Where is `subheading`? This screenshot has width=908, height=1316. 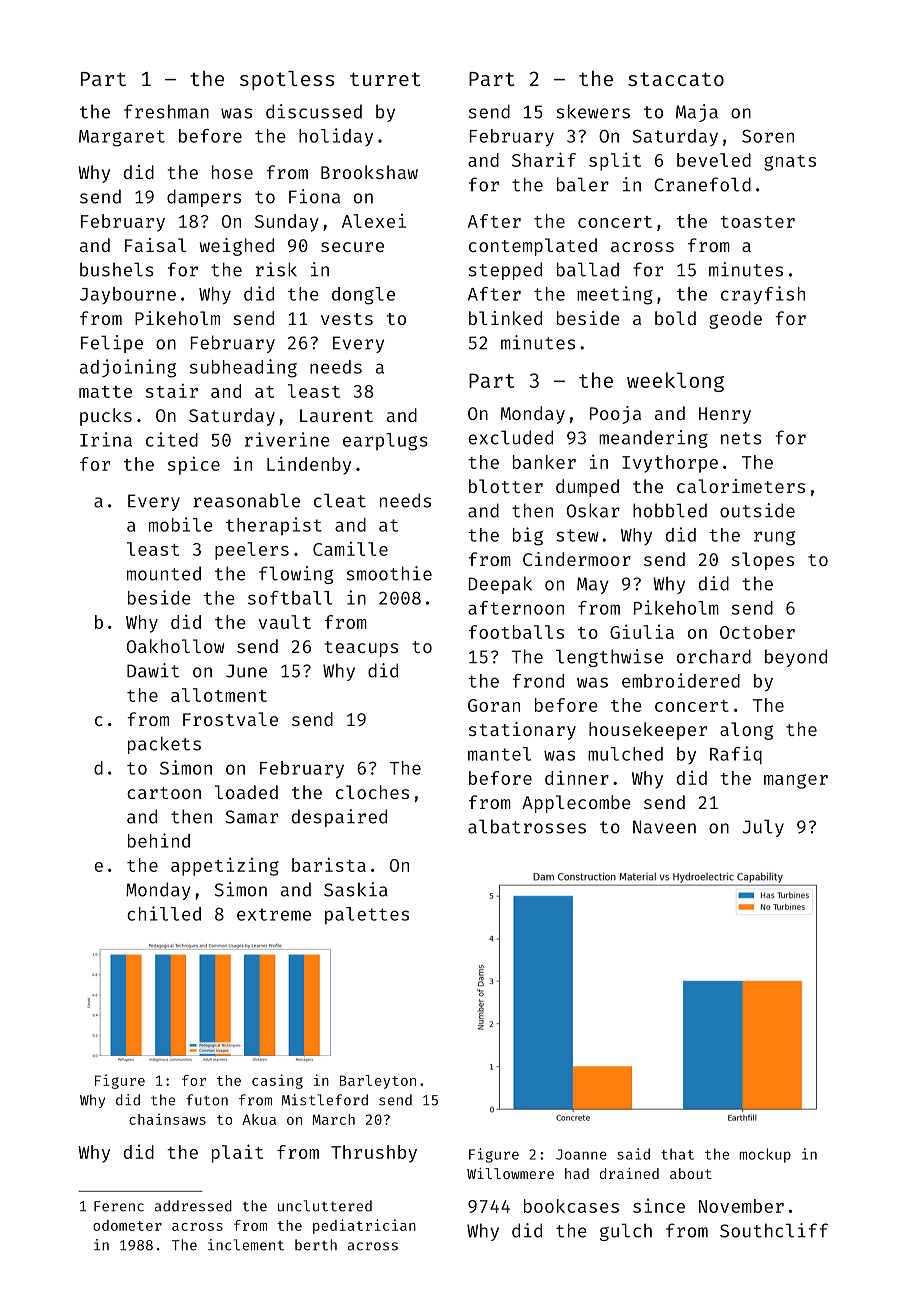 subheading is located at coordinates (243, 368).
